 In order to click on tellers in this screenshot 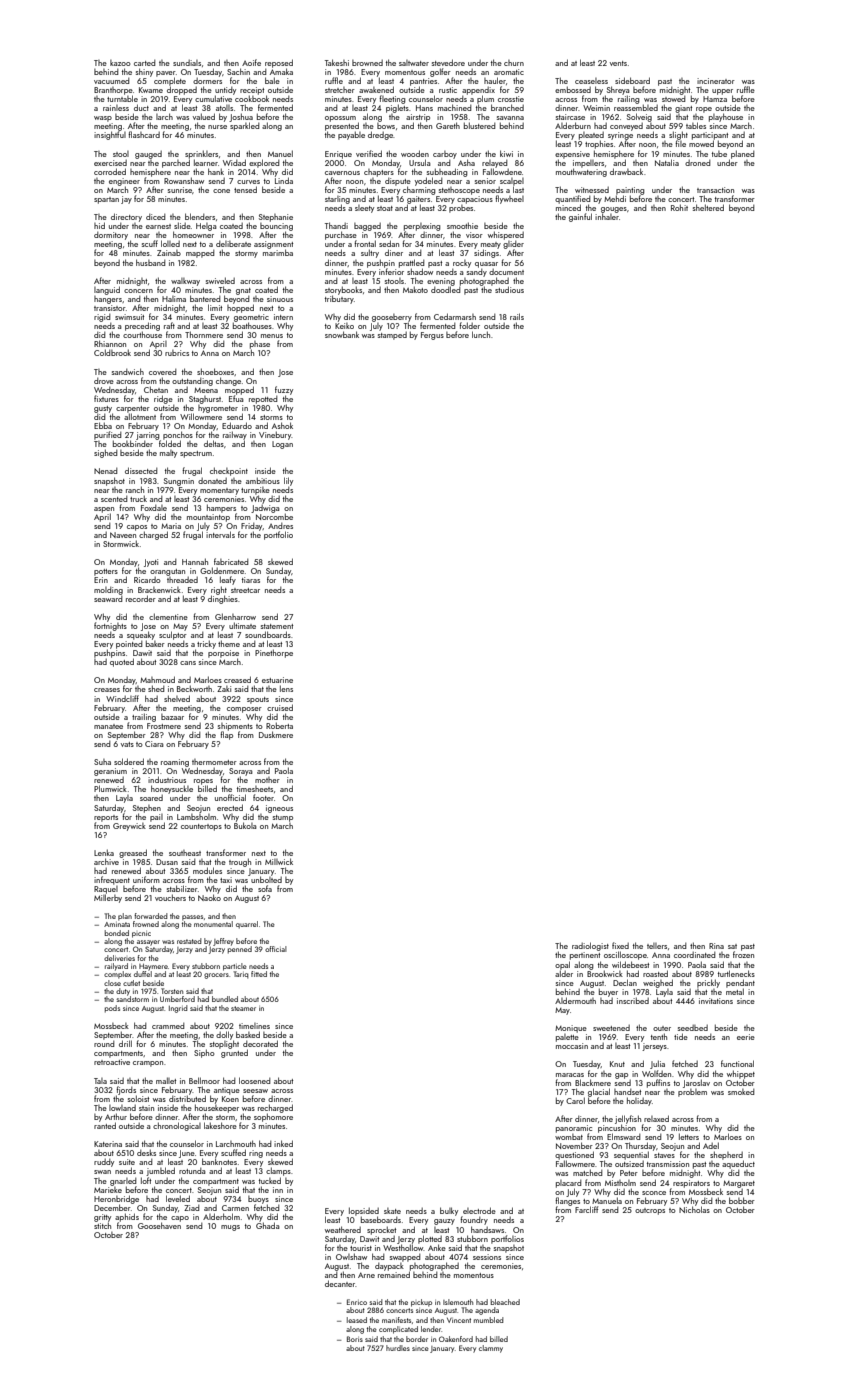, I will do `click(657, 946)`.
